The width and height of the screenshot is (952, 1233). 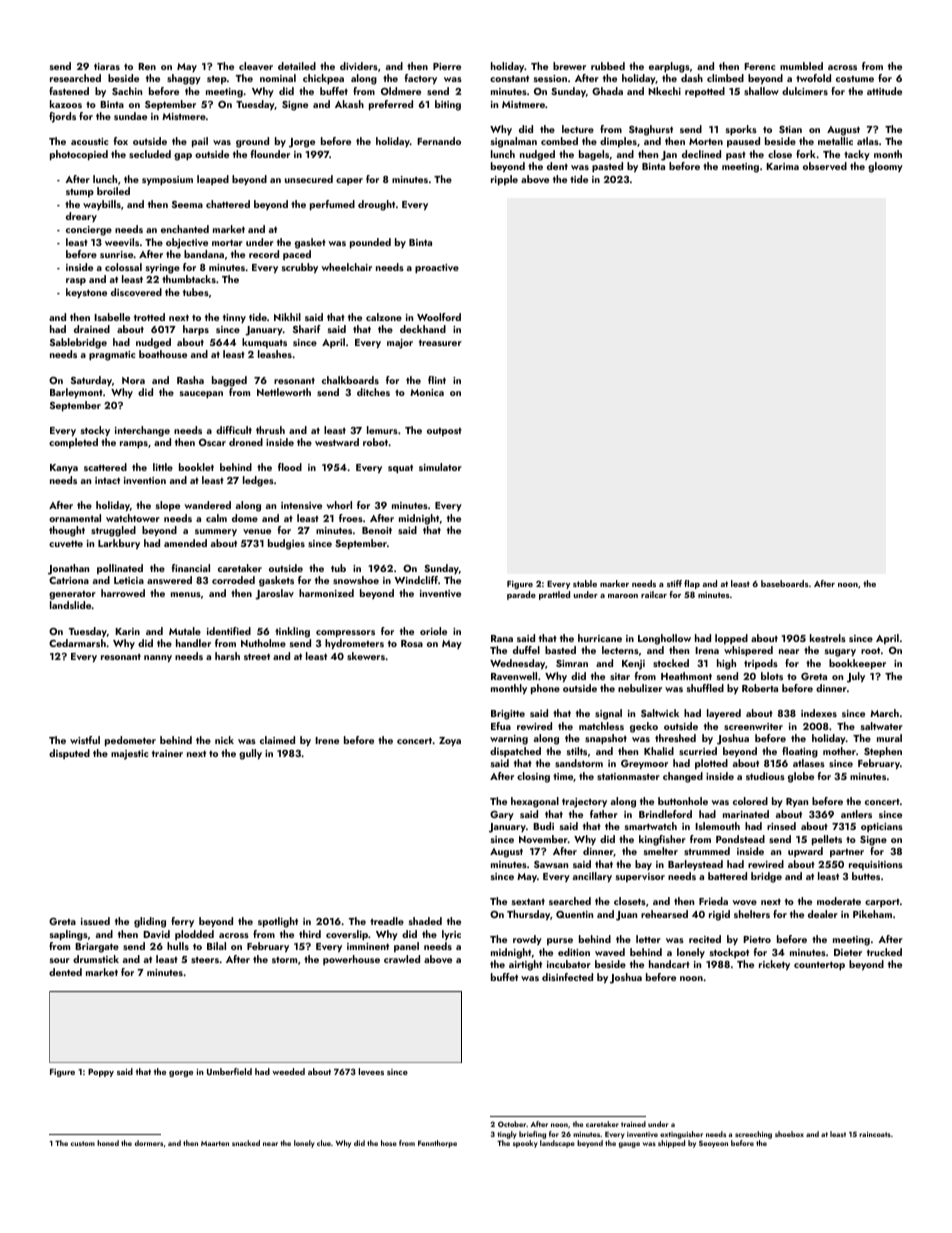 I want to click on shallow, so click(x=761, y=91).
